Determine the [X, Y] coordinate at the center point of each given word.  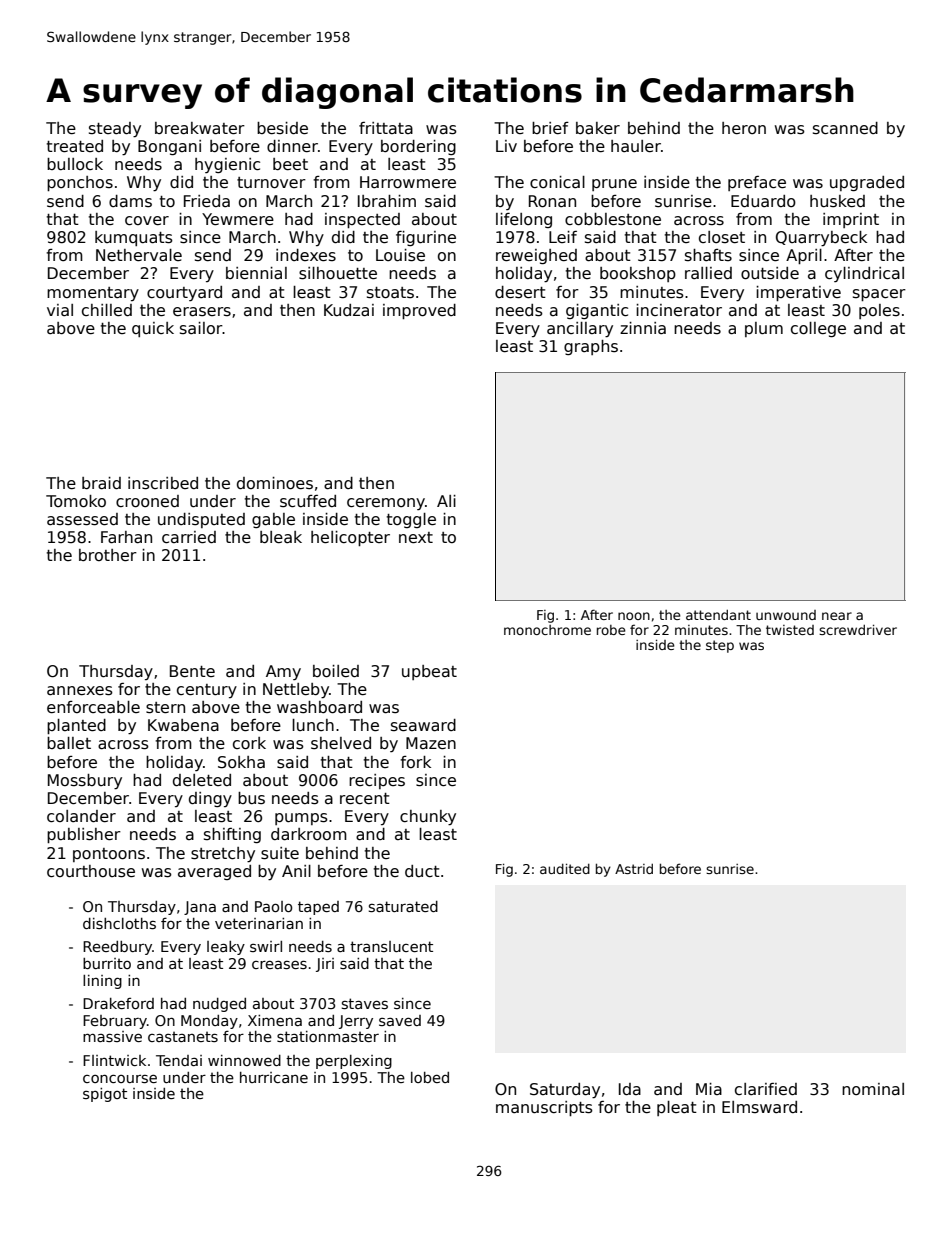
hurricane [274, 1077]
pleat [677, 1108]
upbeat [429, 672]
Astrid [634, 869]
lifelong [524, 220]
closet [722, 237]
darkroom [309, 834]
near [837, 616]
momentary [93, 294]
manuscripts [544, 1108]
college [818, 329]
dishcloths [119, 923]
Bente [192, 671]
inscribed [163, 483]
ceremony [386, 504]
